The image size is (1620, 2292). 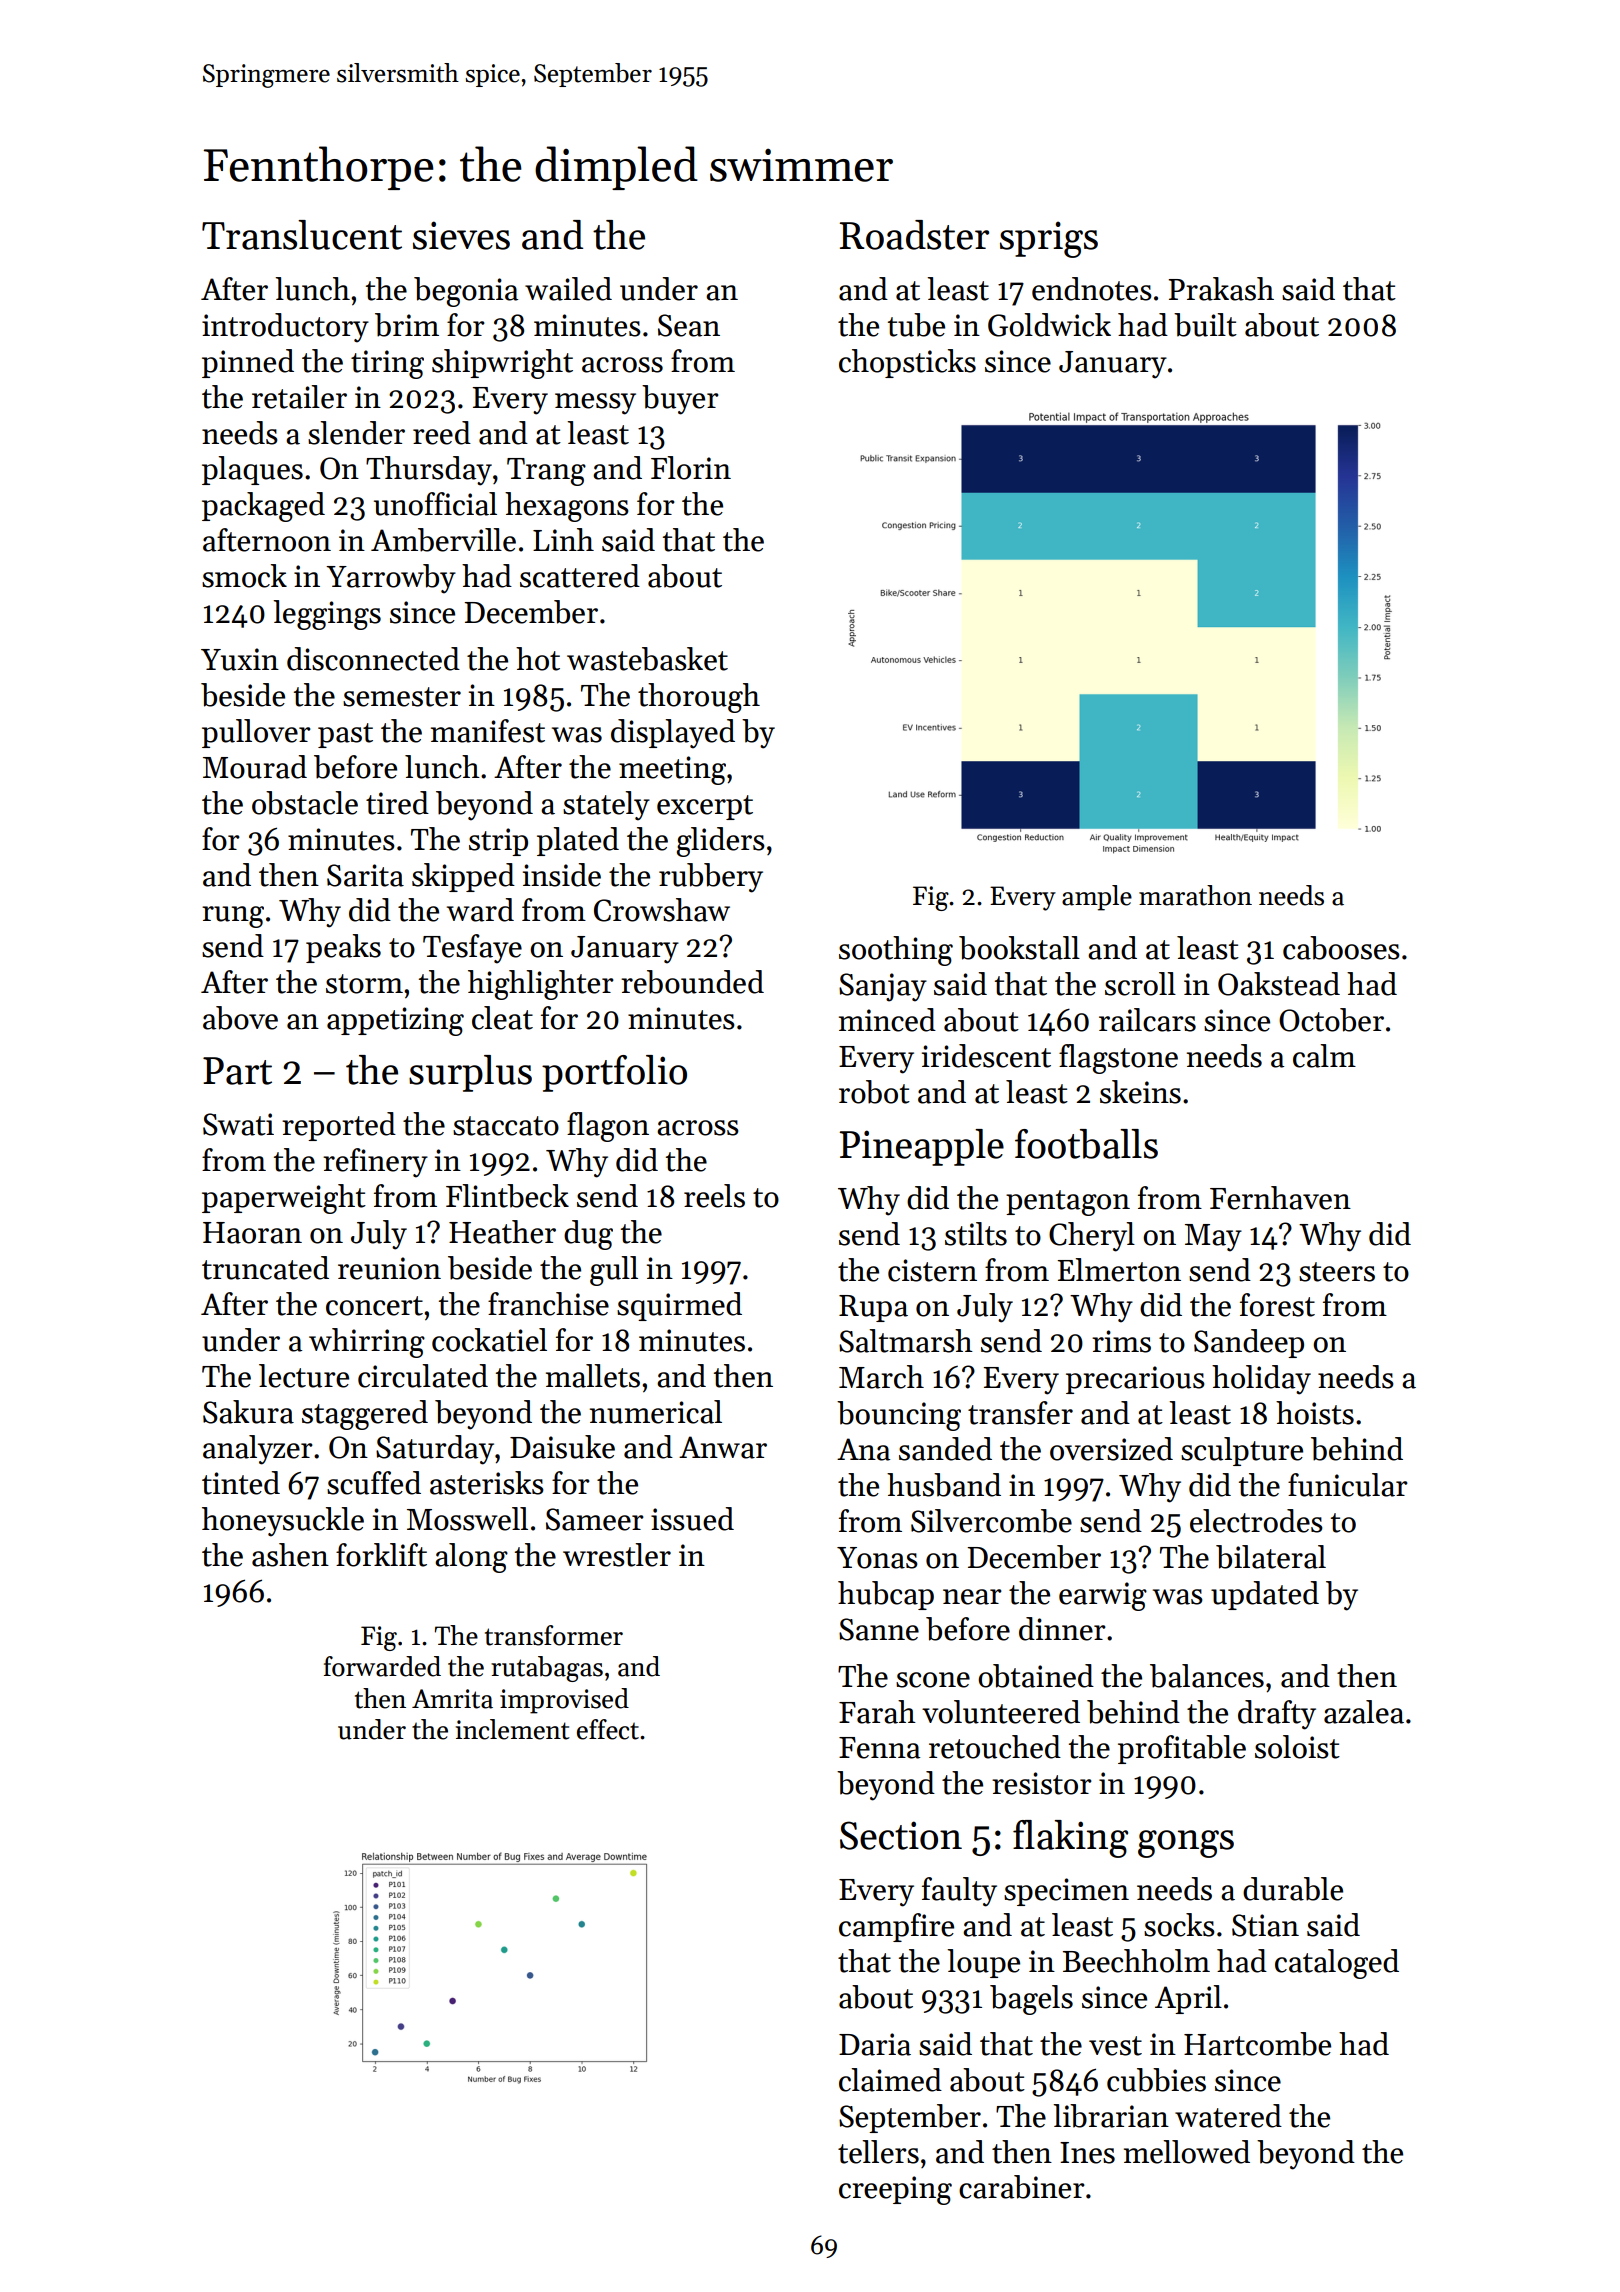 What do you see at coordinates (1205, 325) in the document?
I see `built` at bounding box center [1205, 325].
